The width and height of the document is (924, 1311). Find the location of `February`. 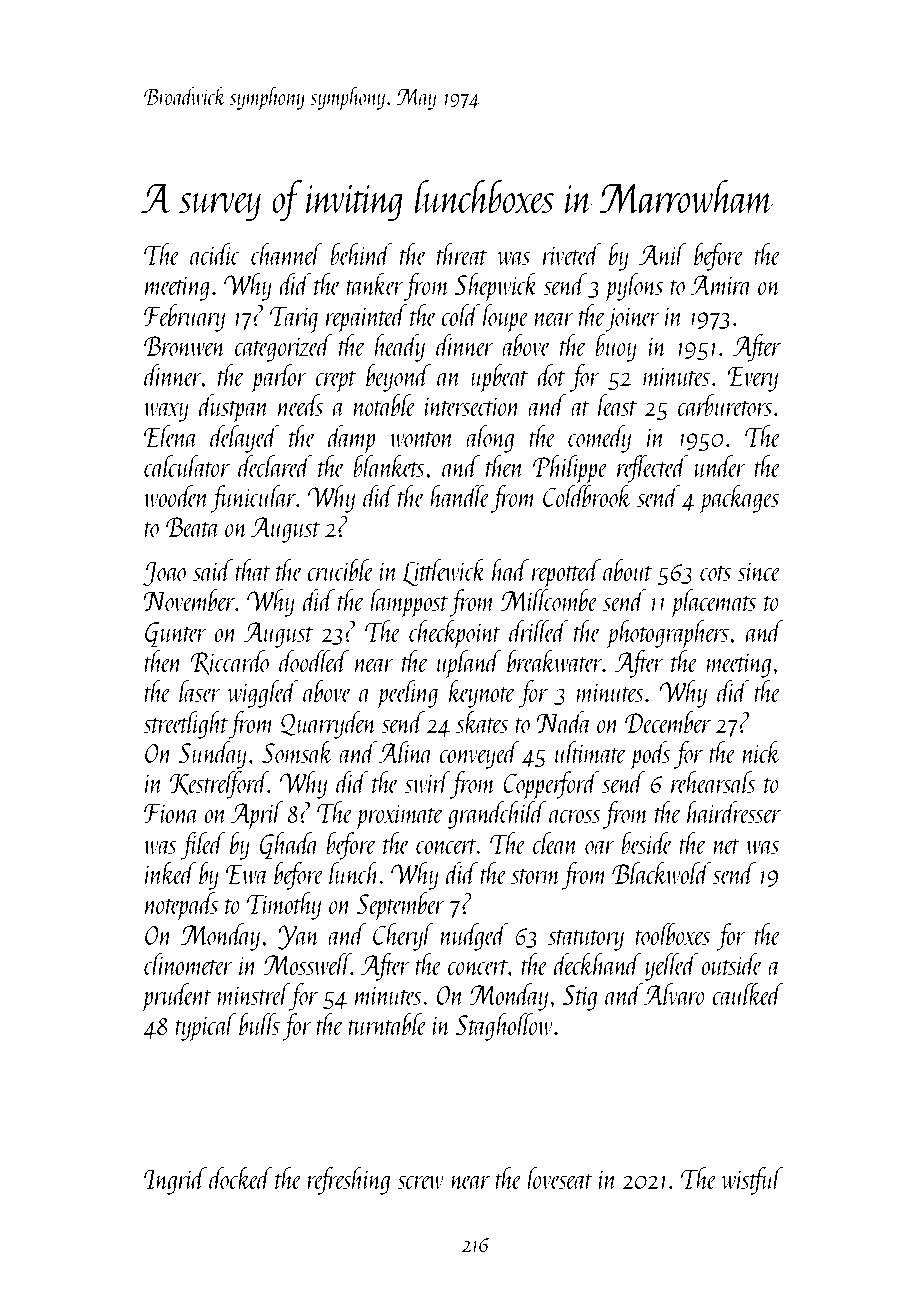

February is located at coordinates (184, 318).
